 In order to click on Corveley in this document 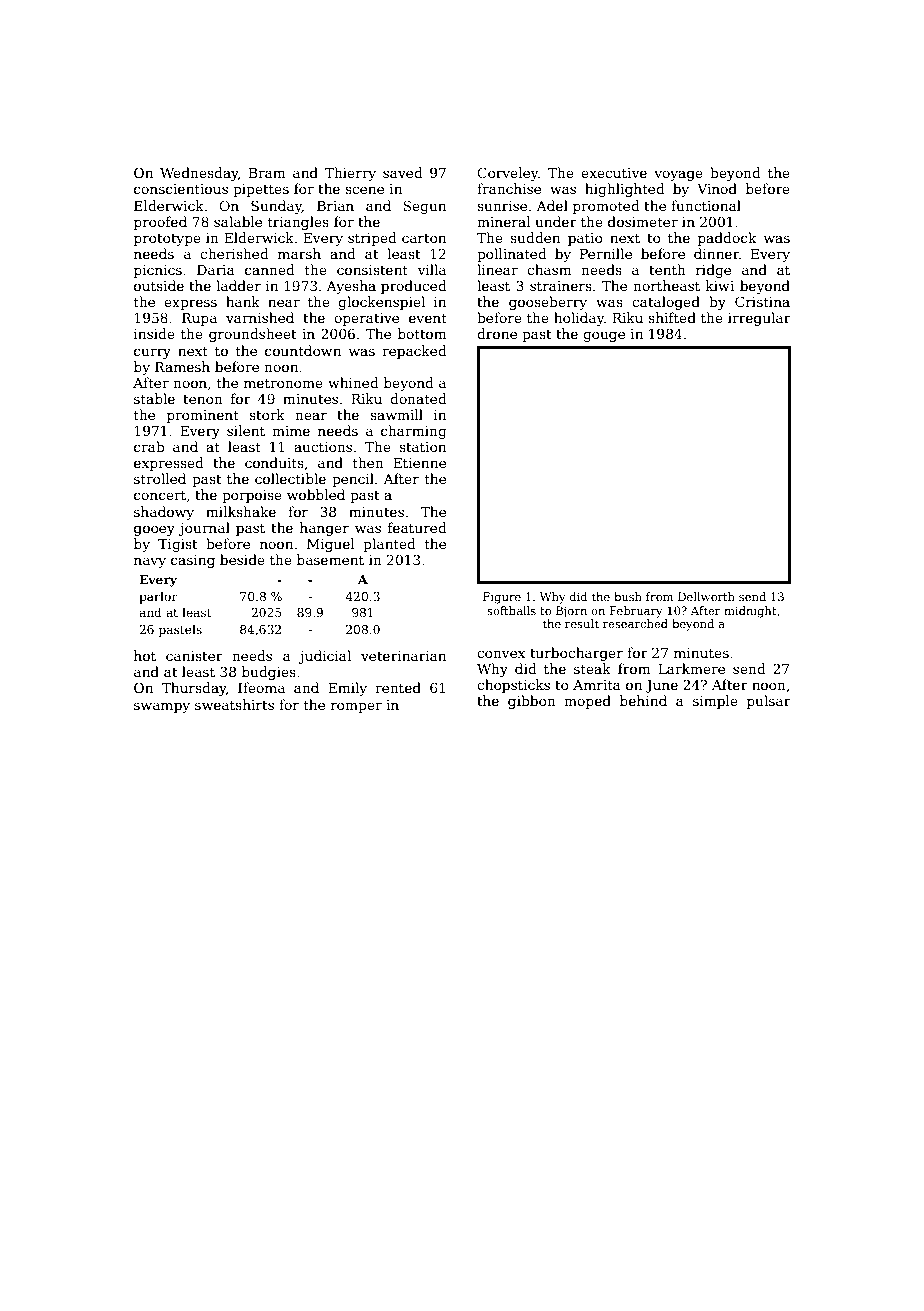, I will do `click(507, 174)`.
